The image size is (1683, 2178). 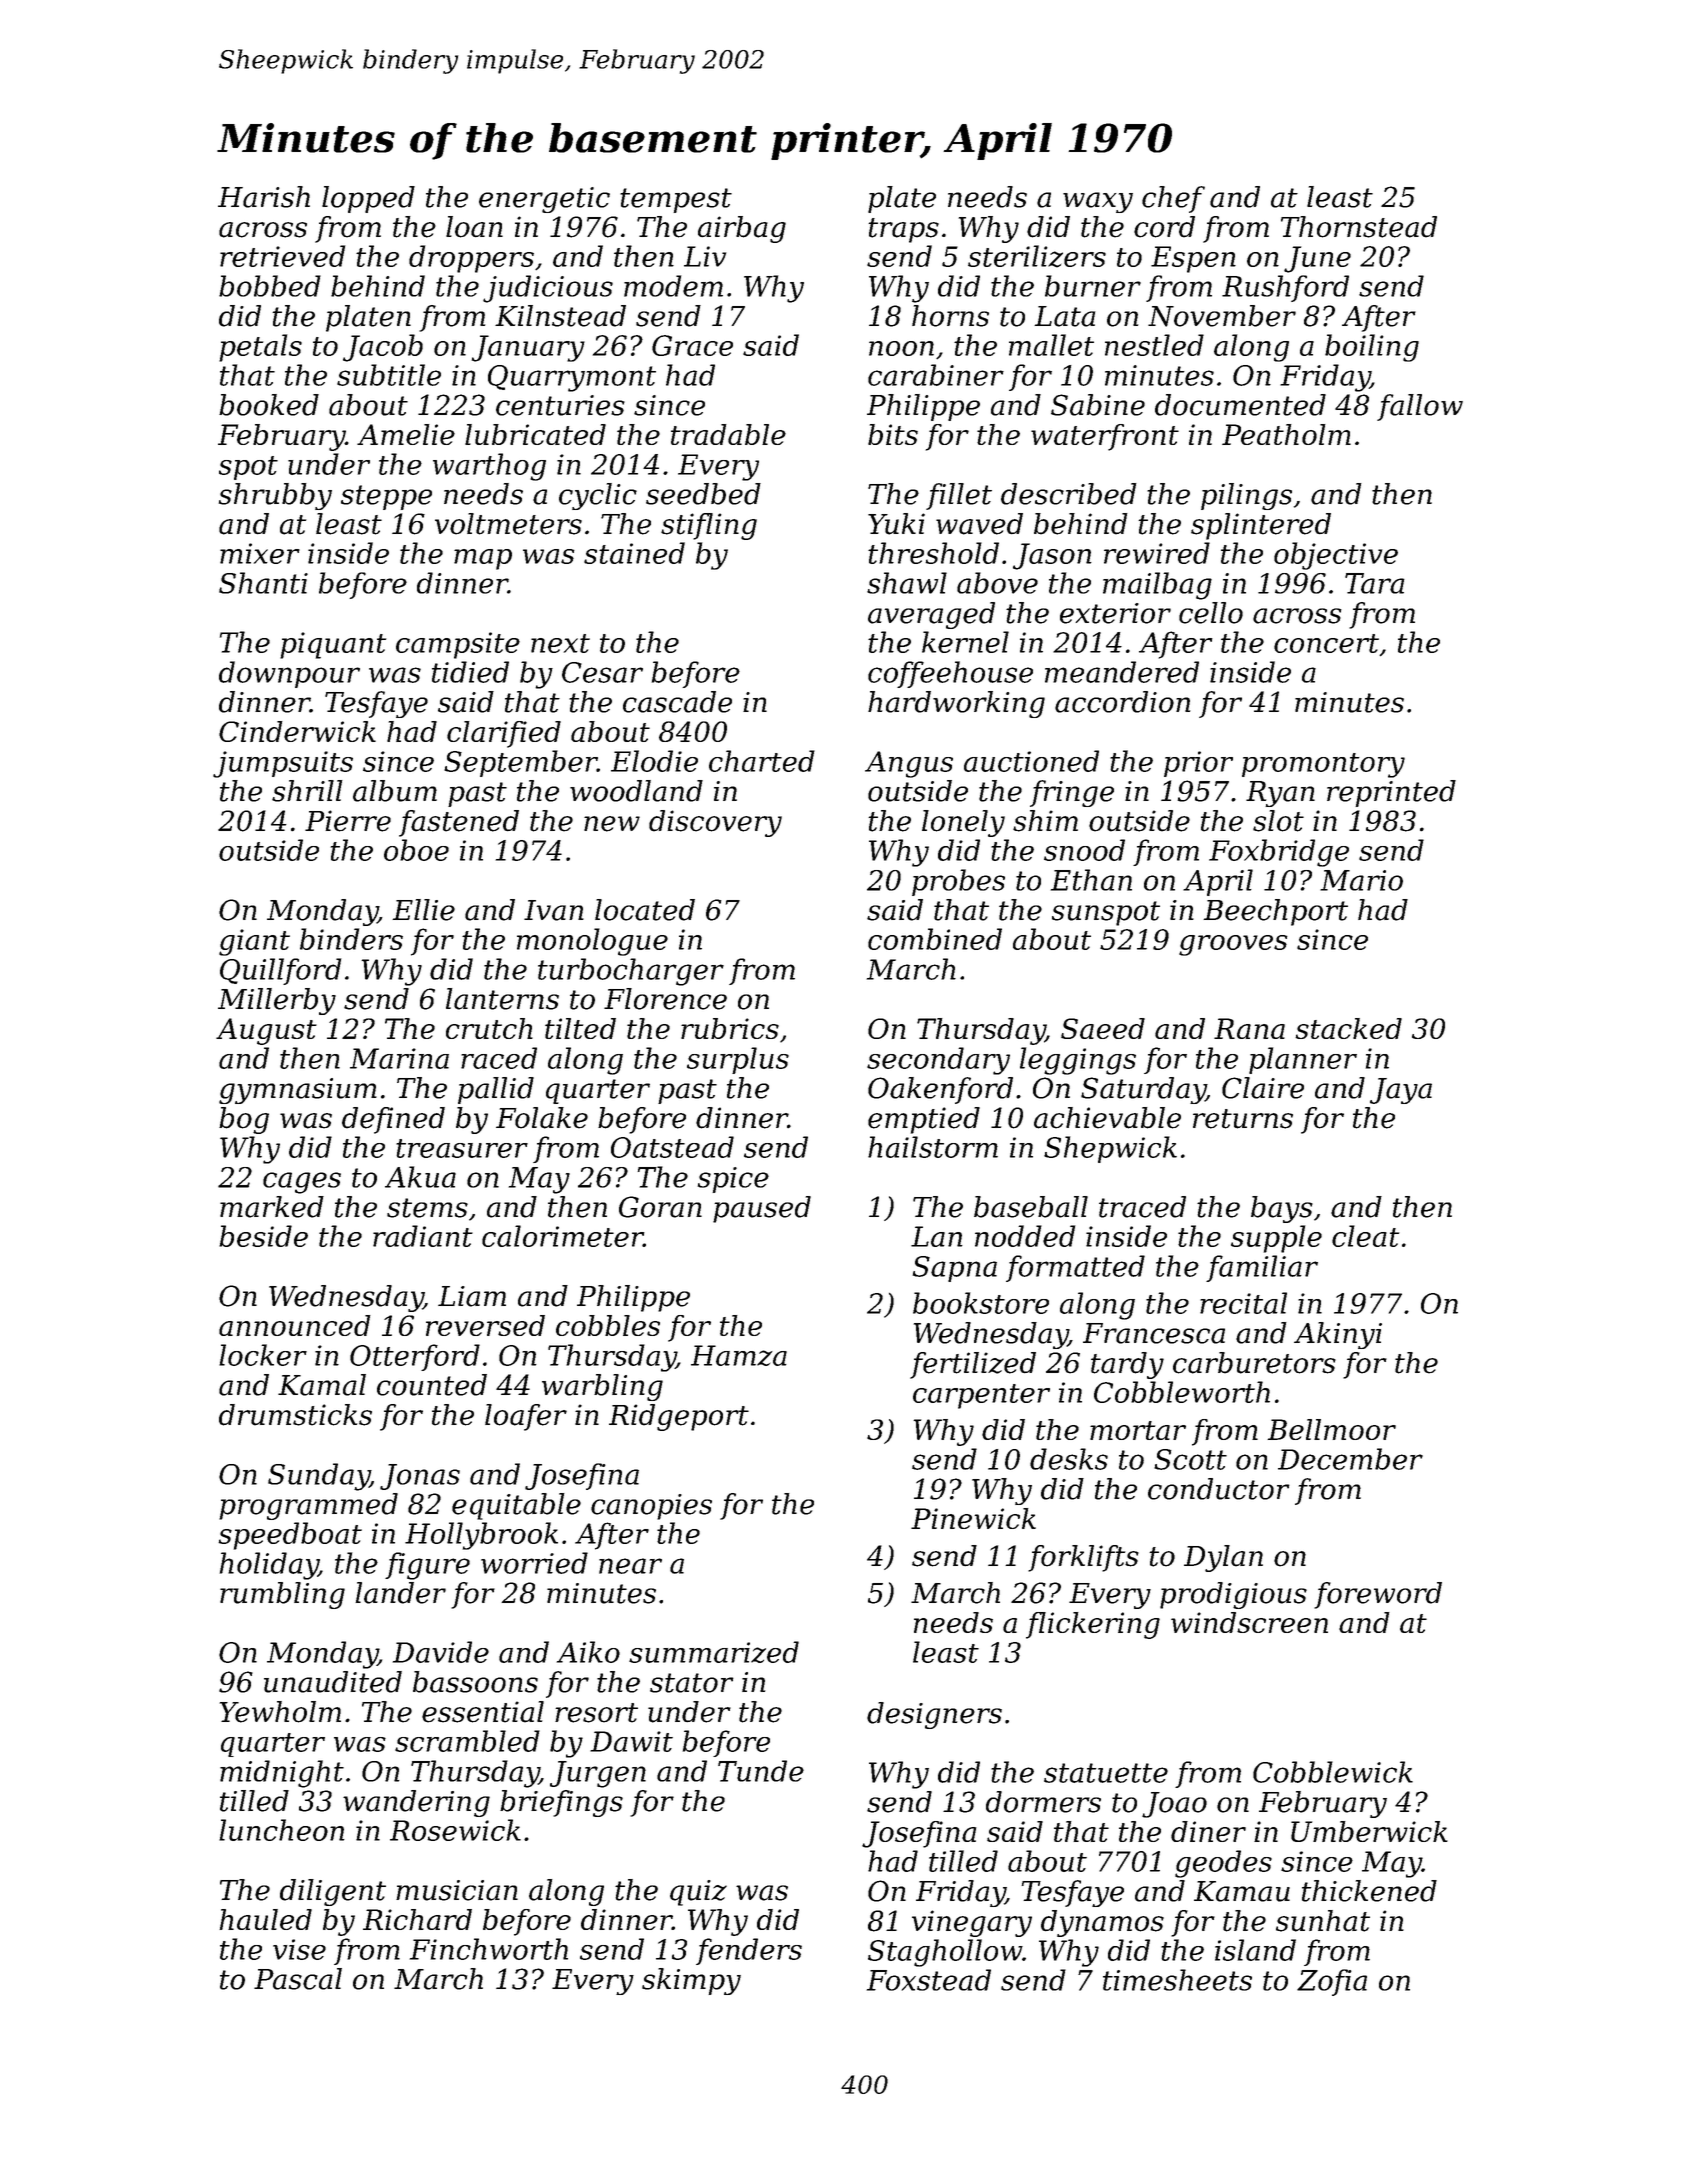 What do you see at coordinates (654, 761) in the screenshot?
I see `Elodie` at bounding box center [654, 761].
